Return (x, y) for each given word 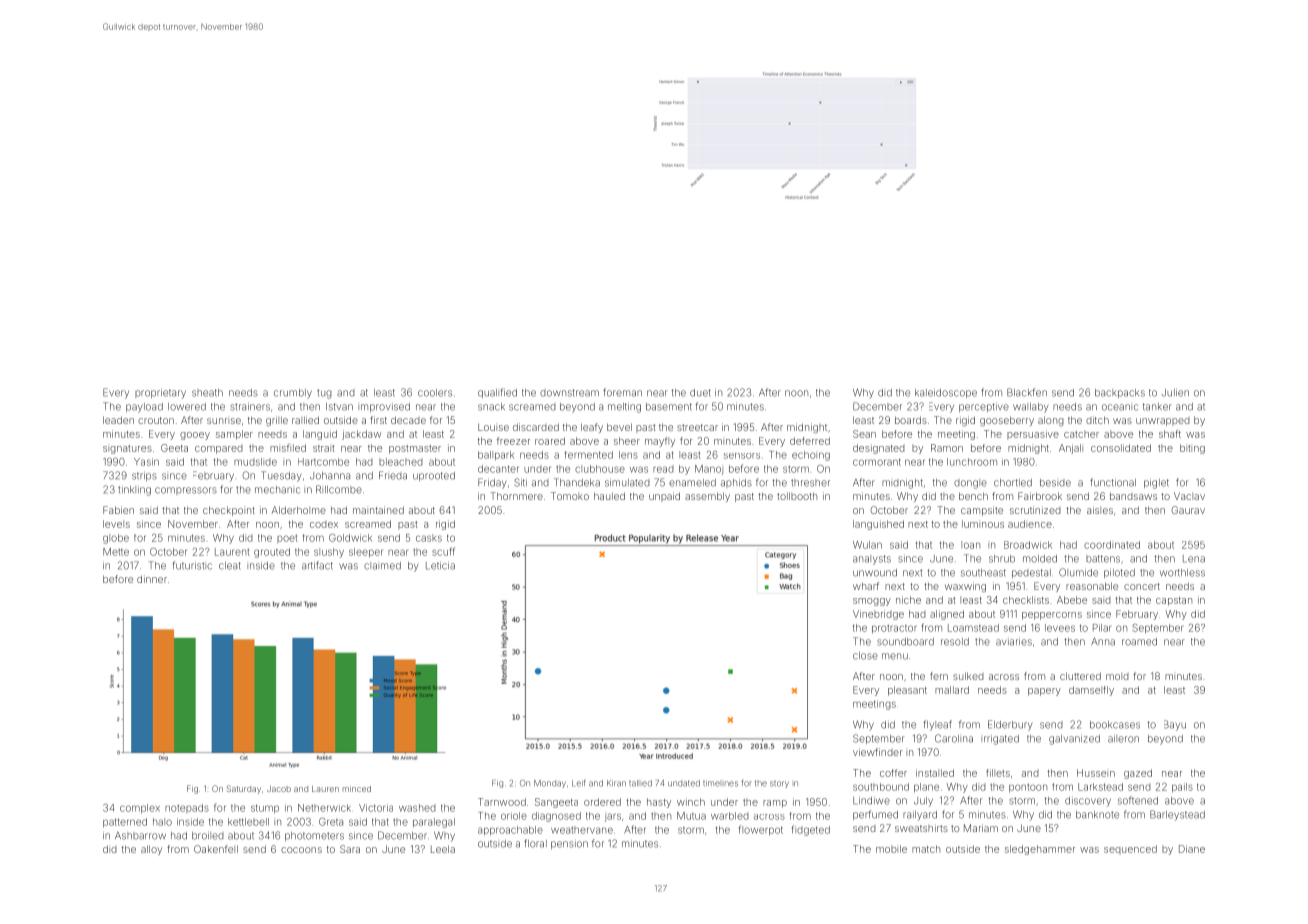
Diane (1192, 849)
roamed (1139, 642)
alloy (151, 850)
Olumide (1078, 572)
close (865, 656)
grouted (272, 553)
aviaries (1014, 642)
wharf (866, 586)
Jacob (279, 789)
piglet (1156, 484)
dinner (152, 579)
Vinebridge (878, 615)
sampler (234, 435)
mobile (891, 849)
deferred (810, 441)
